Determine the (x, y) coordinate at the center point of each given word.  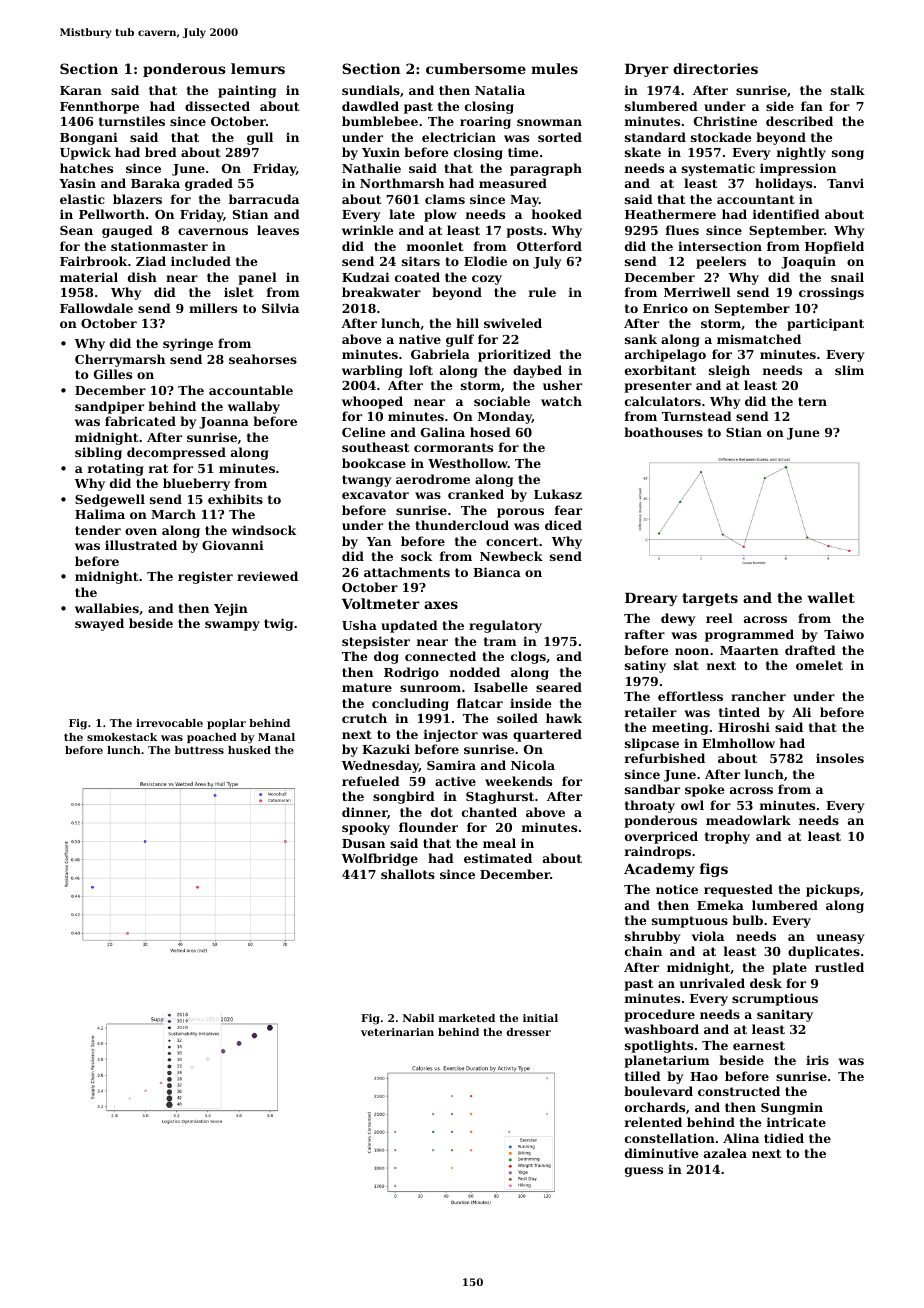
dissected (217, 106)
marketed (466, 1018)
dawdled (370, 106)
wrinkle (367, 230)
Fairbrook (93, 261)
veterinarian (397, 1032)
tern (812, 401)
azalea (725, 1153)
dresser (528, 1032)
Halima (100, 514)
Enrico (665, 308)
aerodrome (433, 479)
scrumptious (775, 999)
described (799, 121)
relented (653, 1122)
